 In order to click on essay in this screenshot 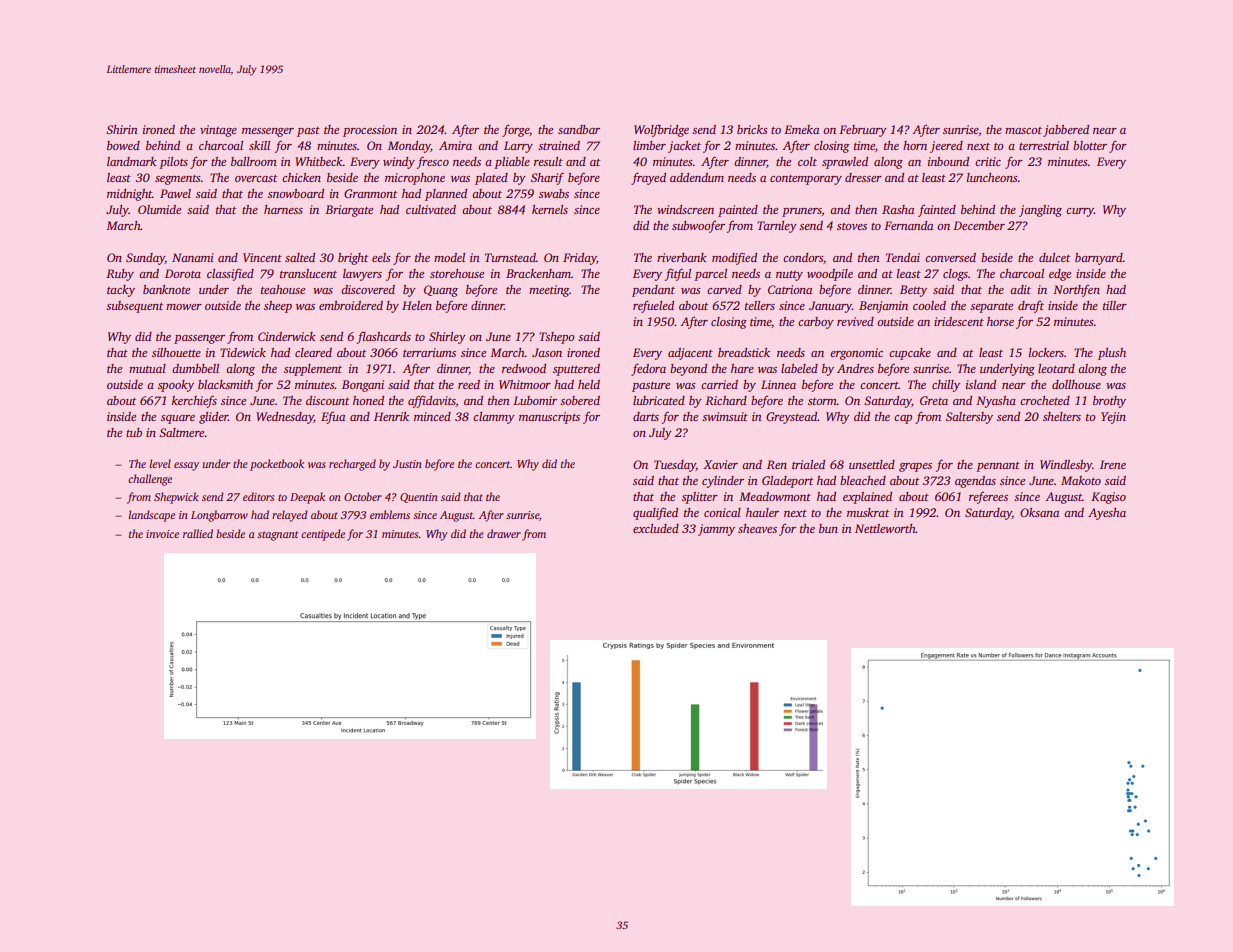, I will do `click(186, 466)`.
